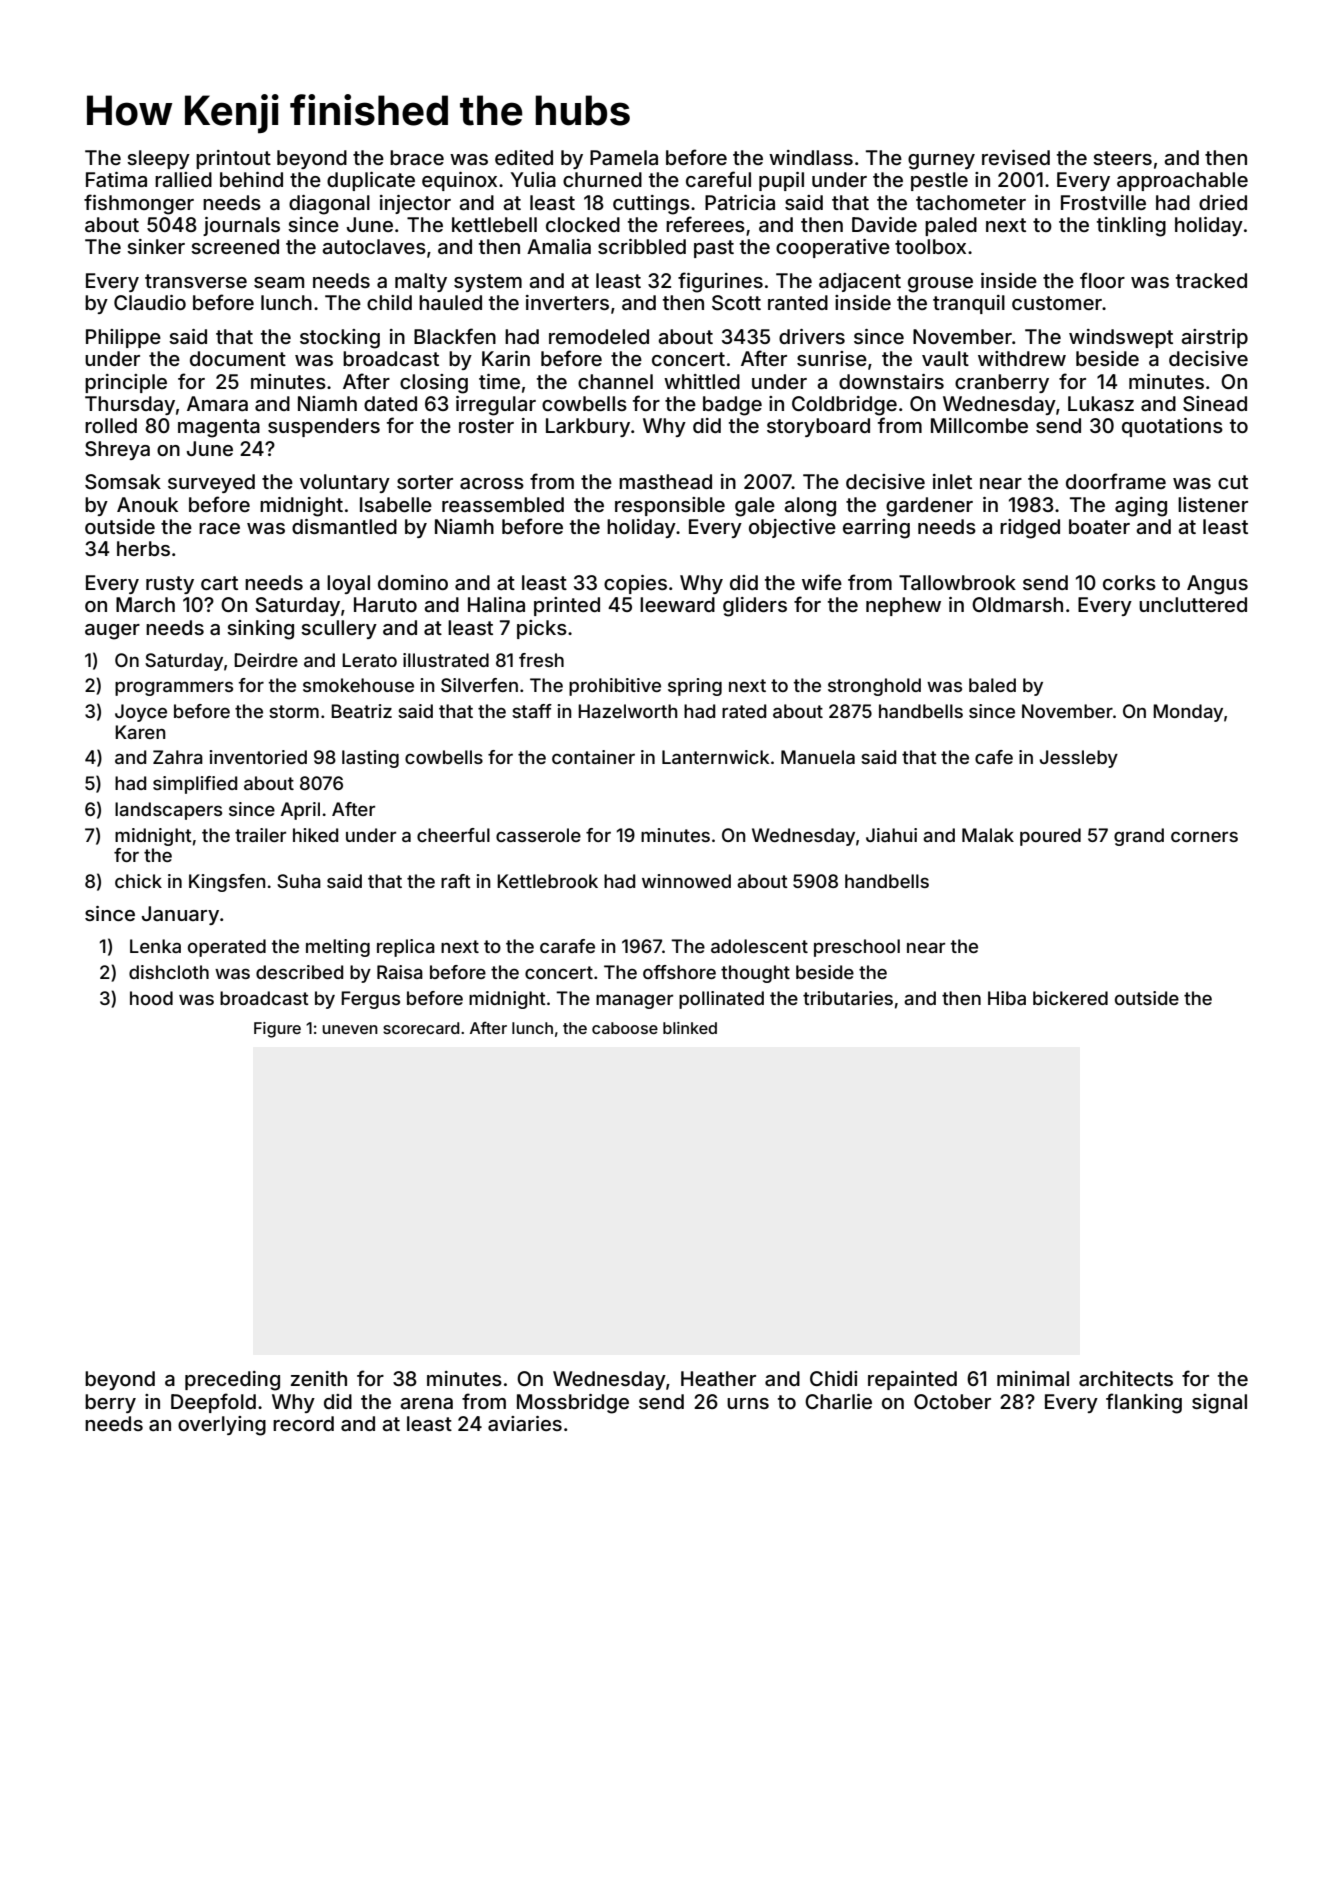 This page has width=1333, height=1885. What do you see at coordinates (1204, 836) in the page?
I see `corners` at bounding box center [1204, 836].
